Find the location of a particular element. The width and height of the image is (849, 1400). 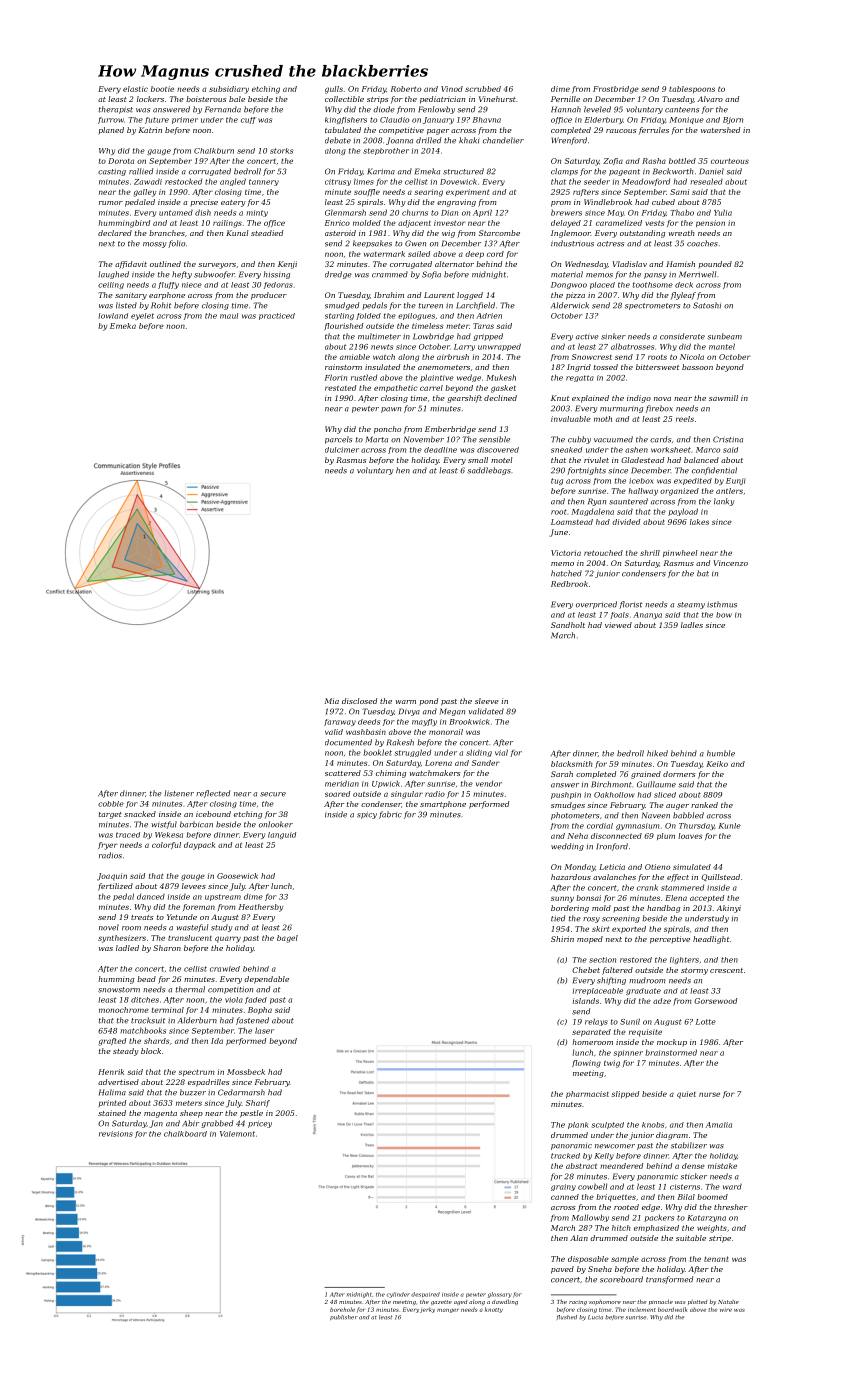

sunbeam is located at coordinates (724, 336).
